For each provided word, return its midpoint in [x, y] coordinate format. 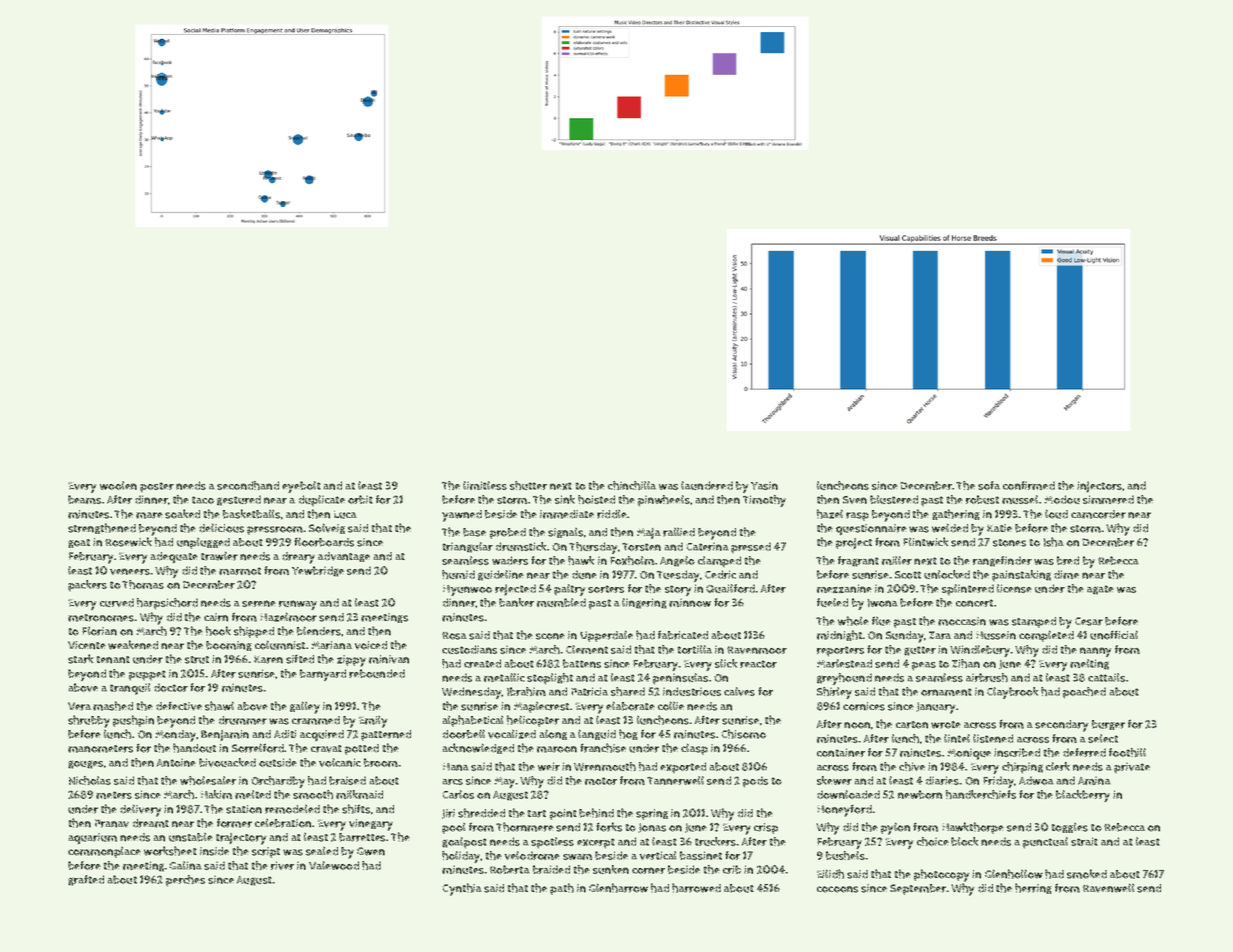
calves [739, 691]
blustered [894, 499]
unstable [191, 837]
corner [648, 870]
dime [1066, 574]
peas [924, 666]
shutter [528, 485]
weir [549, 766]
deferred [1084, 752]
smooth [313, 794]
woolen [118, 485]
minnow [690, 602]
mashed [113, 706]
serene [259, 603]
